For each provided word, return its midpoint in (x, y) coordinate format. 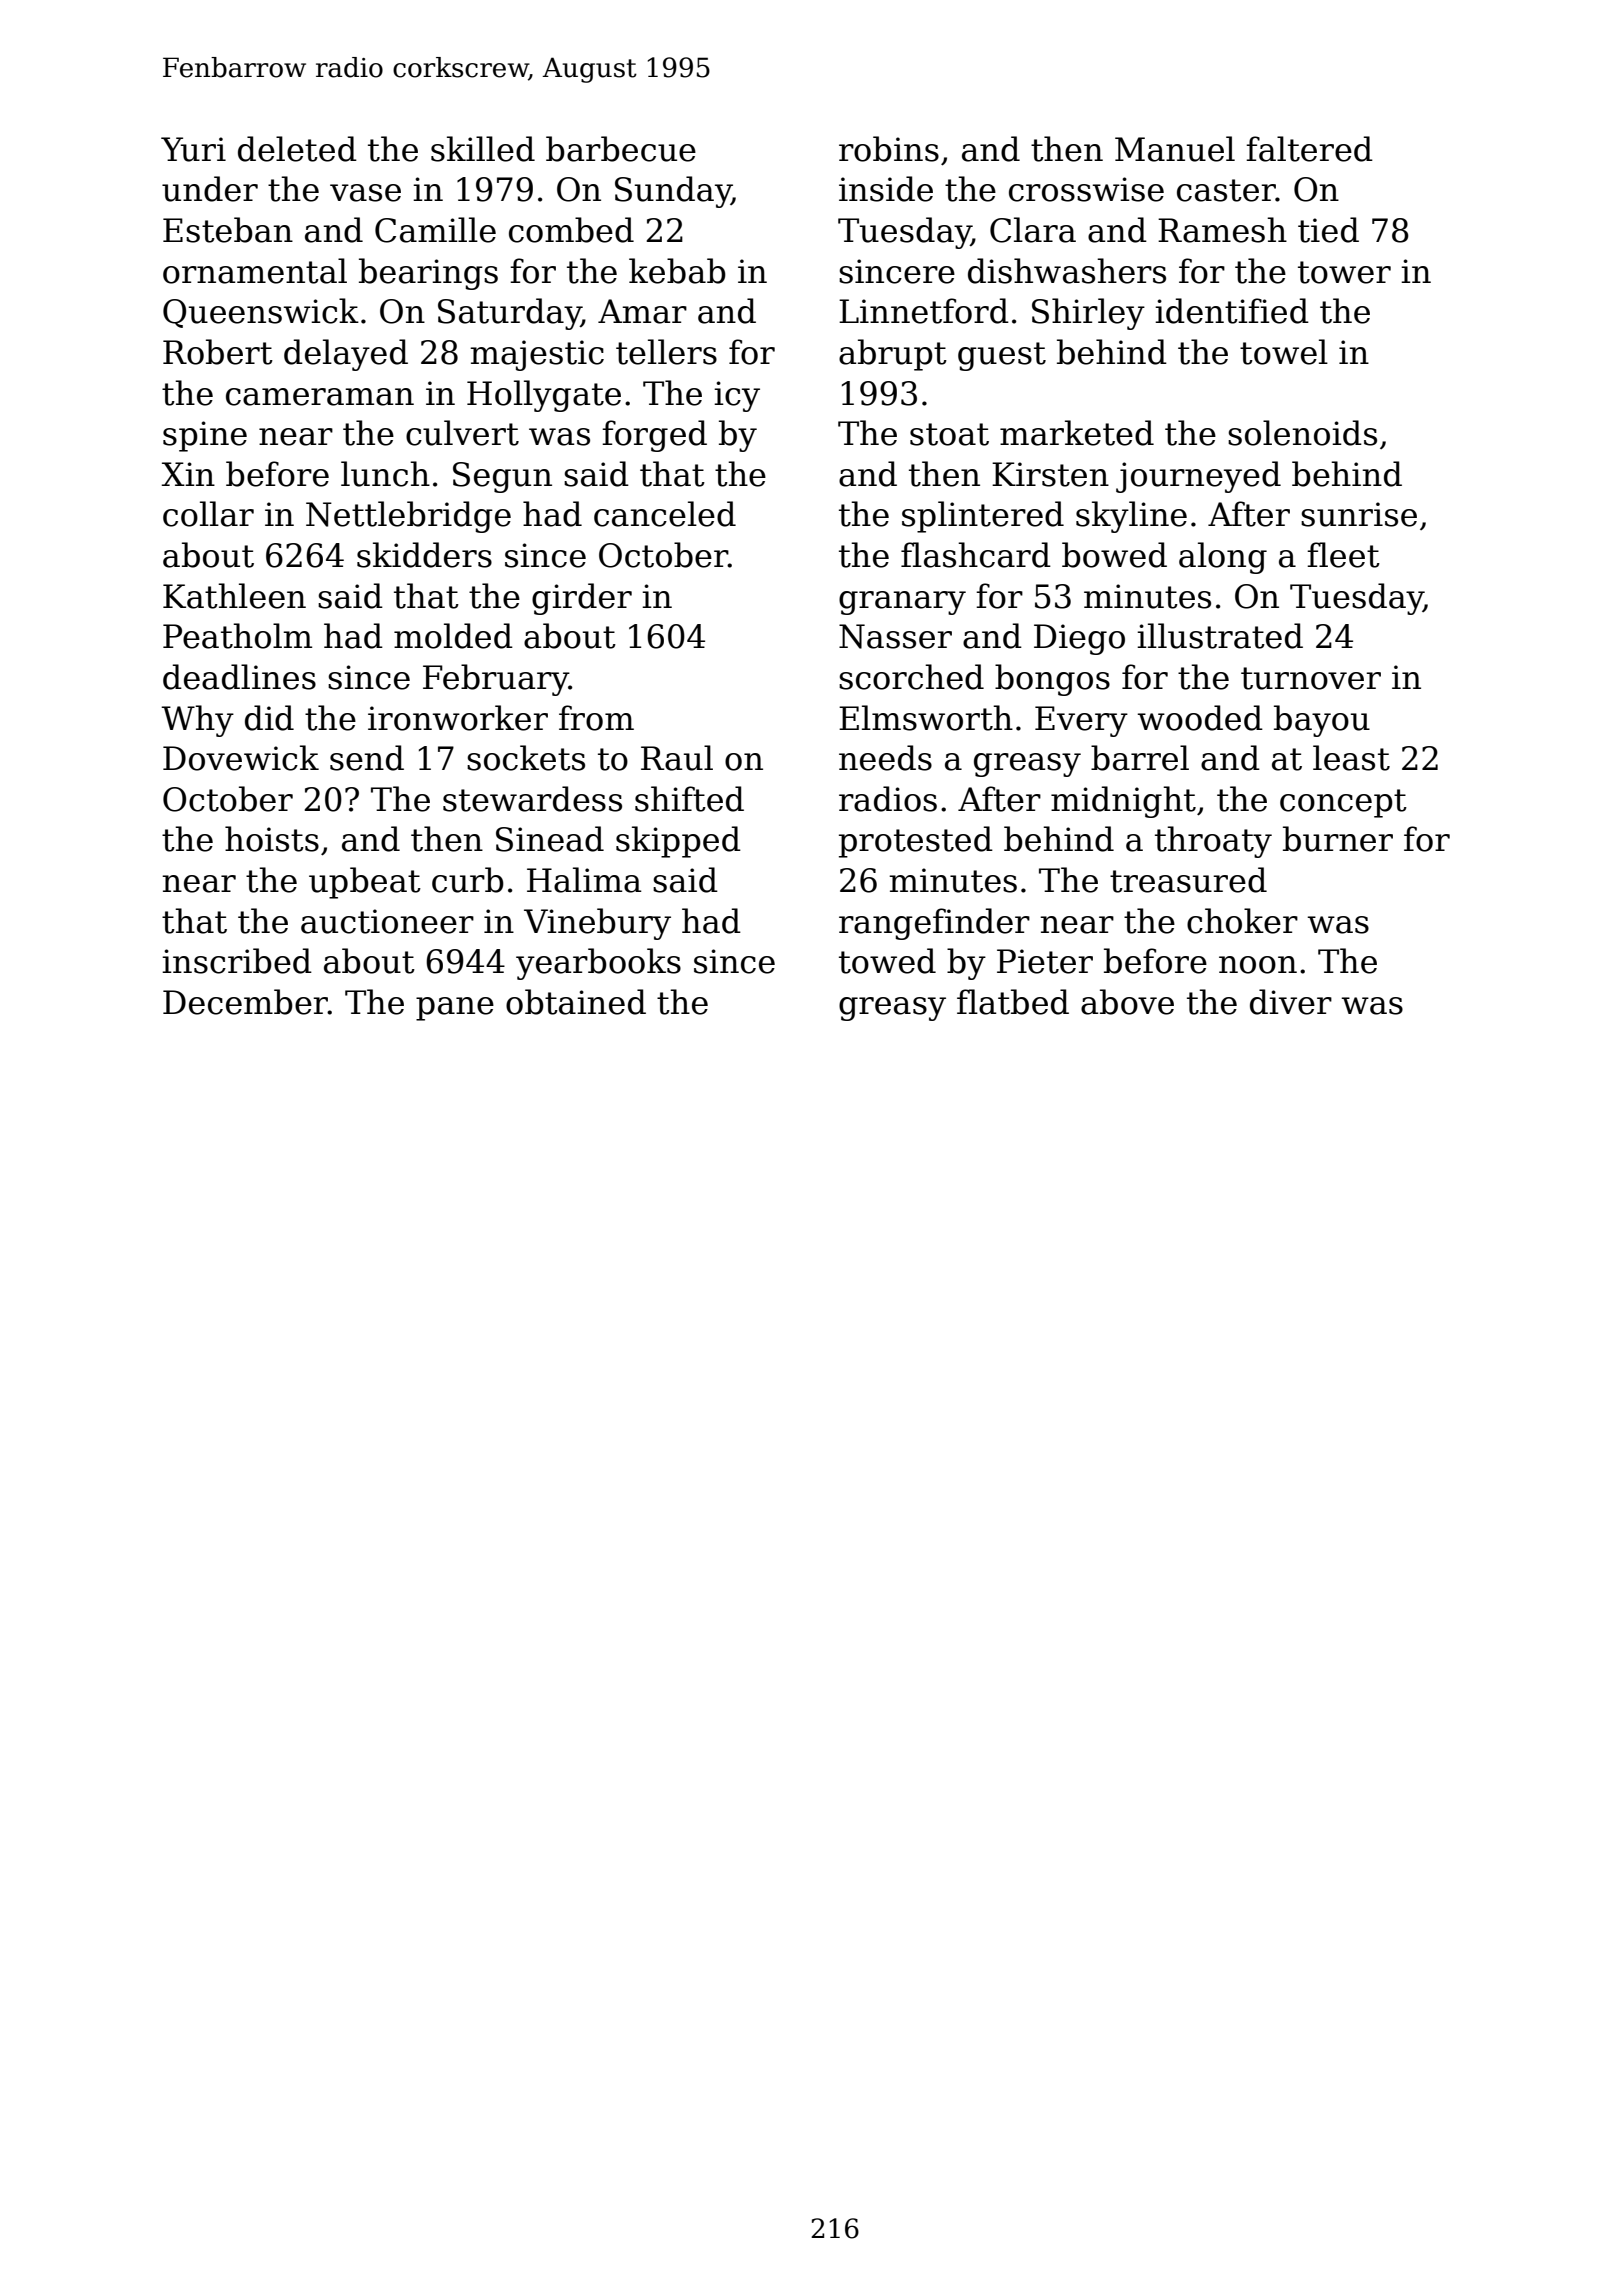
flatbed (1013, 1002)
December (245, 1002)
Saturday (509, 314)
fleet (1343, 555)
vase (365, 193)
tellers (666, 352)
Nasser (895, 636)
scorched (911, 677)
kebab (677, 271)
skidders (424, 555)
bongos (1052, 680)
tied (1328, 230)
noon (1258, 965)
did (269, 718)
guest (1002, 356)
